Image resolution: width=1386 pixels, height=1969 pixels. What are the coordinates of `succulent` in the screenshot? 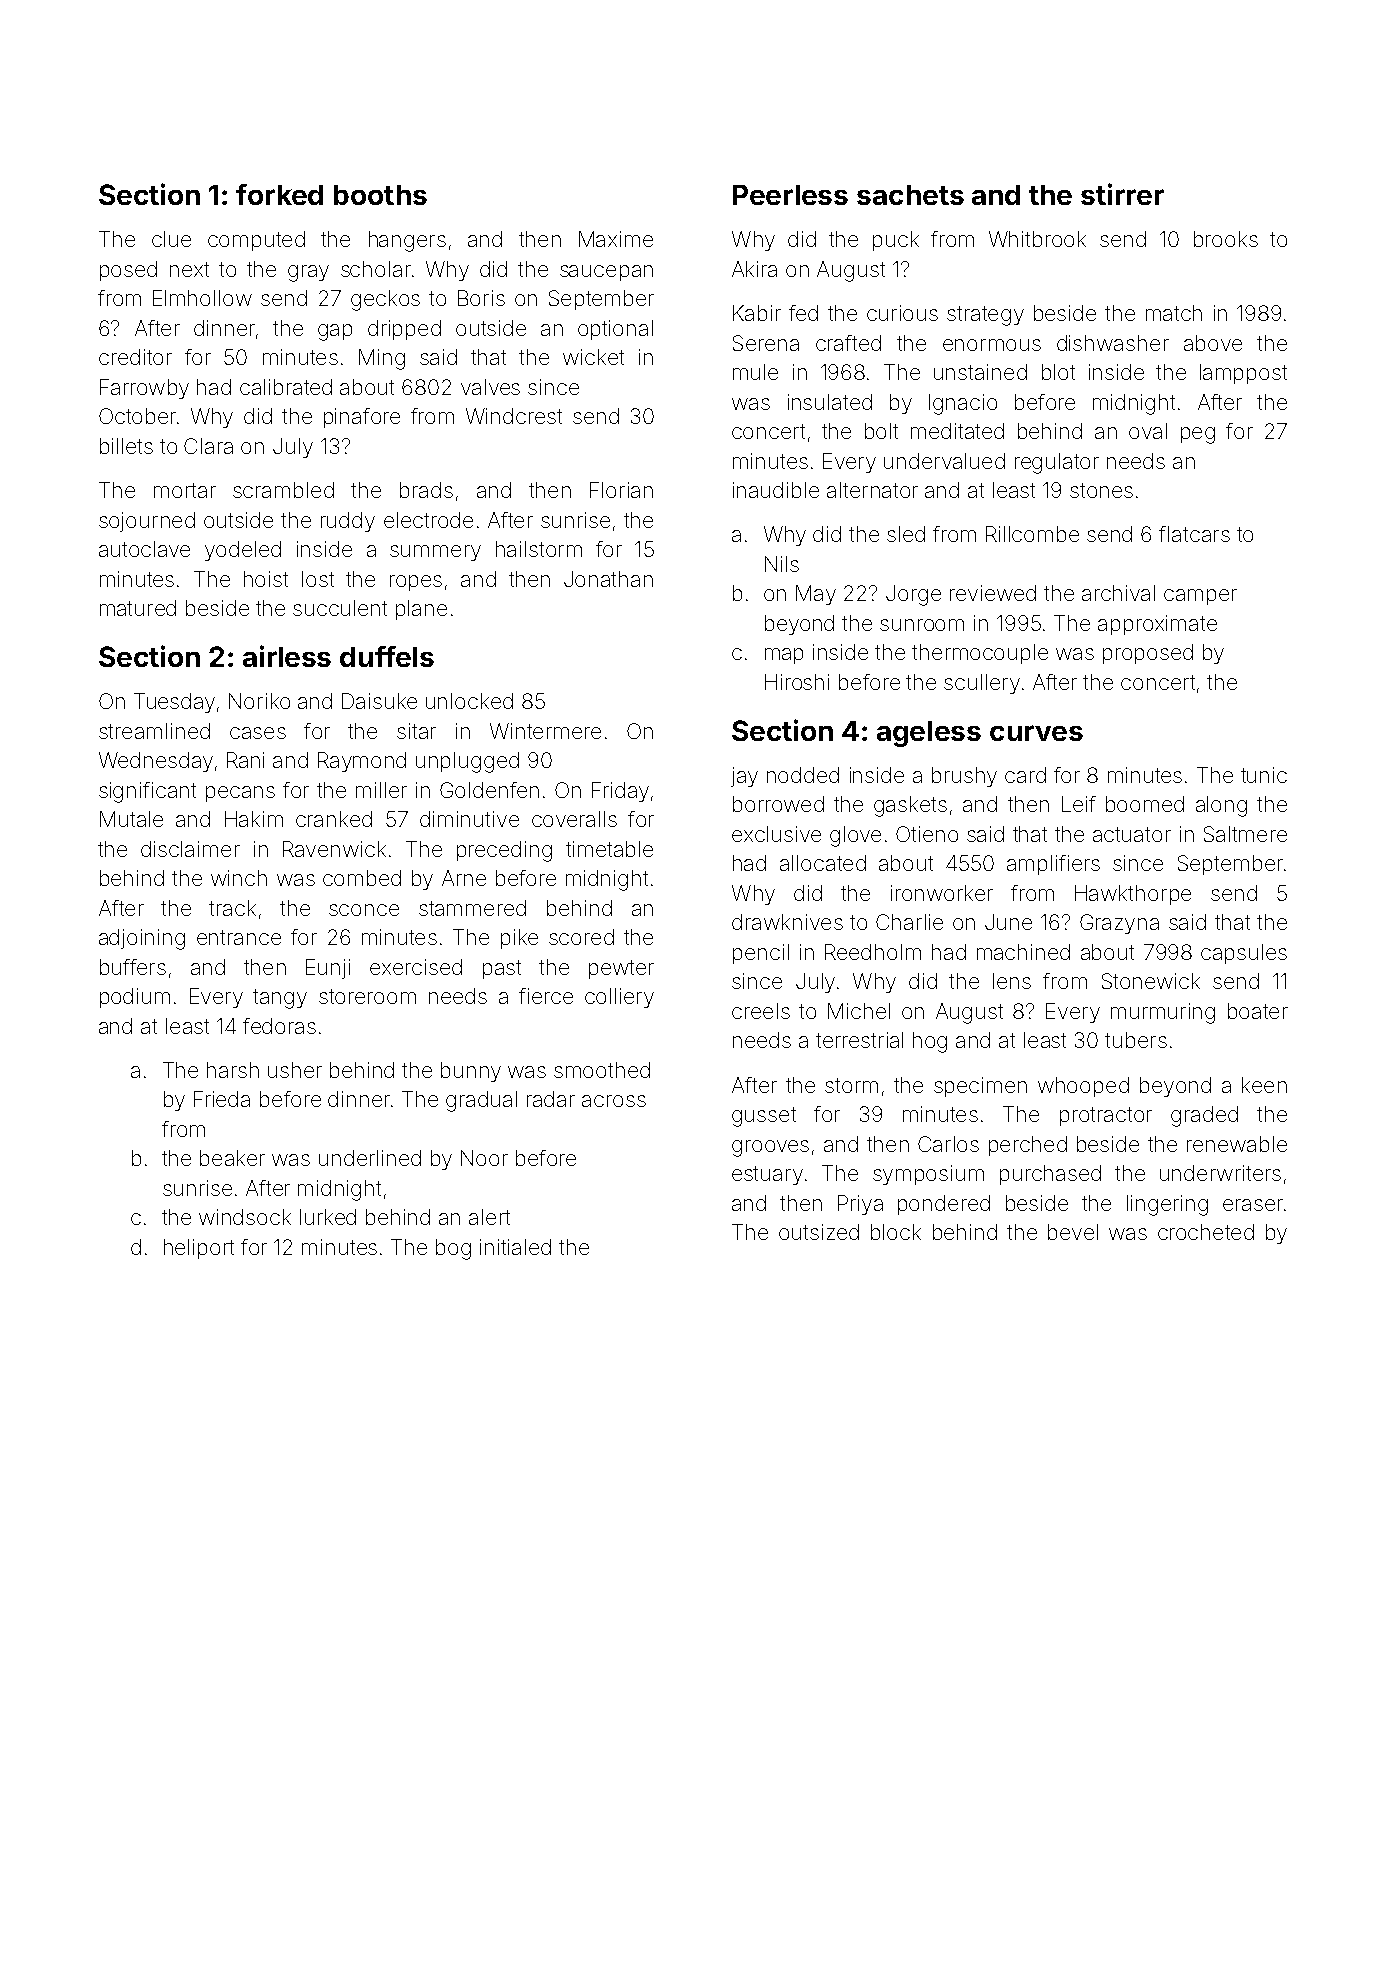 It's located at (340, 608).
